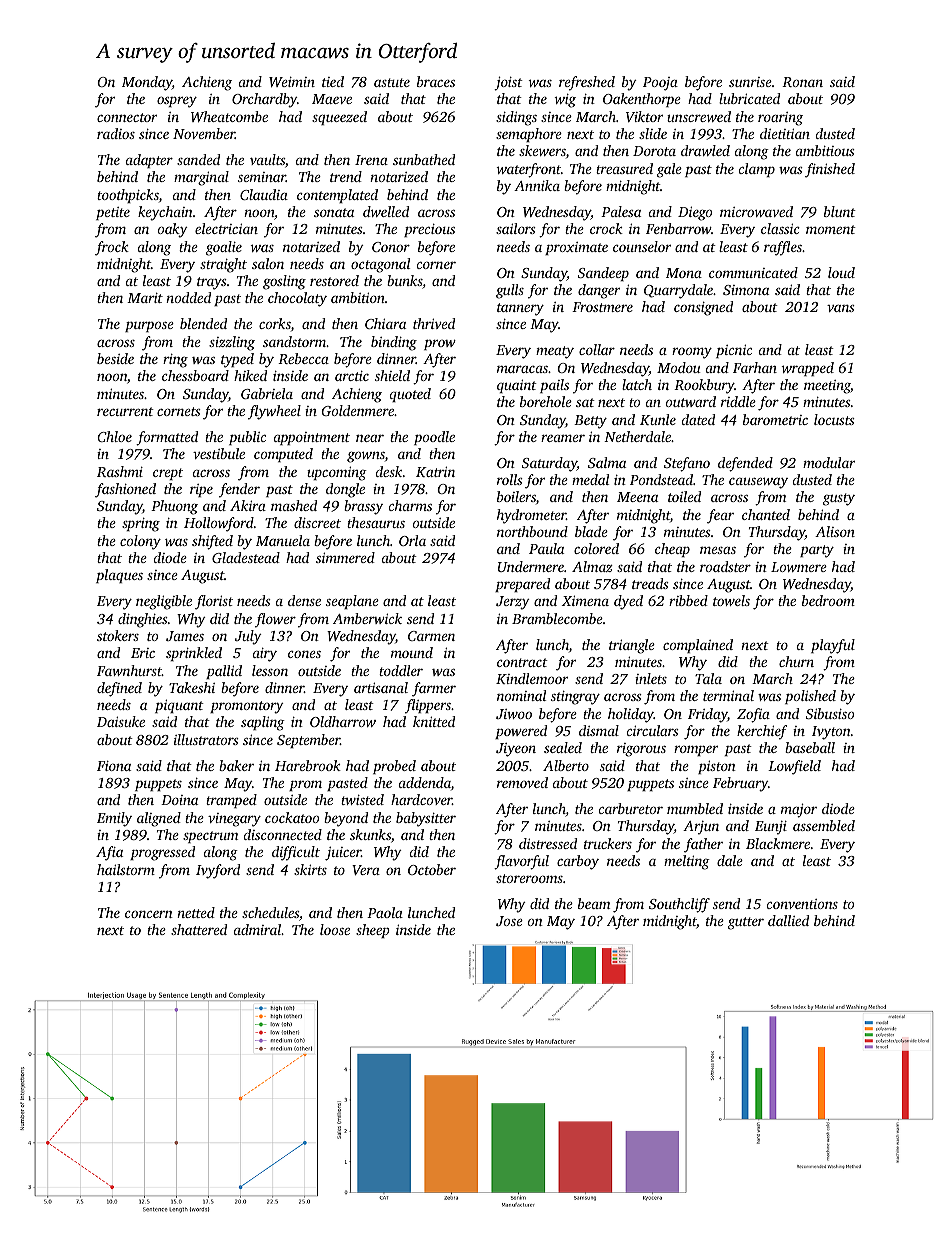 Image resolution: width=952 pixels, height=1233 pixels. Describe the element at coordinates (335, 929) in the screenshot. I see `loose` at that location.
